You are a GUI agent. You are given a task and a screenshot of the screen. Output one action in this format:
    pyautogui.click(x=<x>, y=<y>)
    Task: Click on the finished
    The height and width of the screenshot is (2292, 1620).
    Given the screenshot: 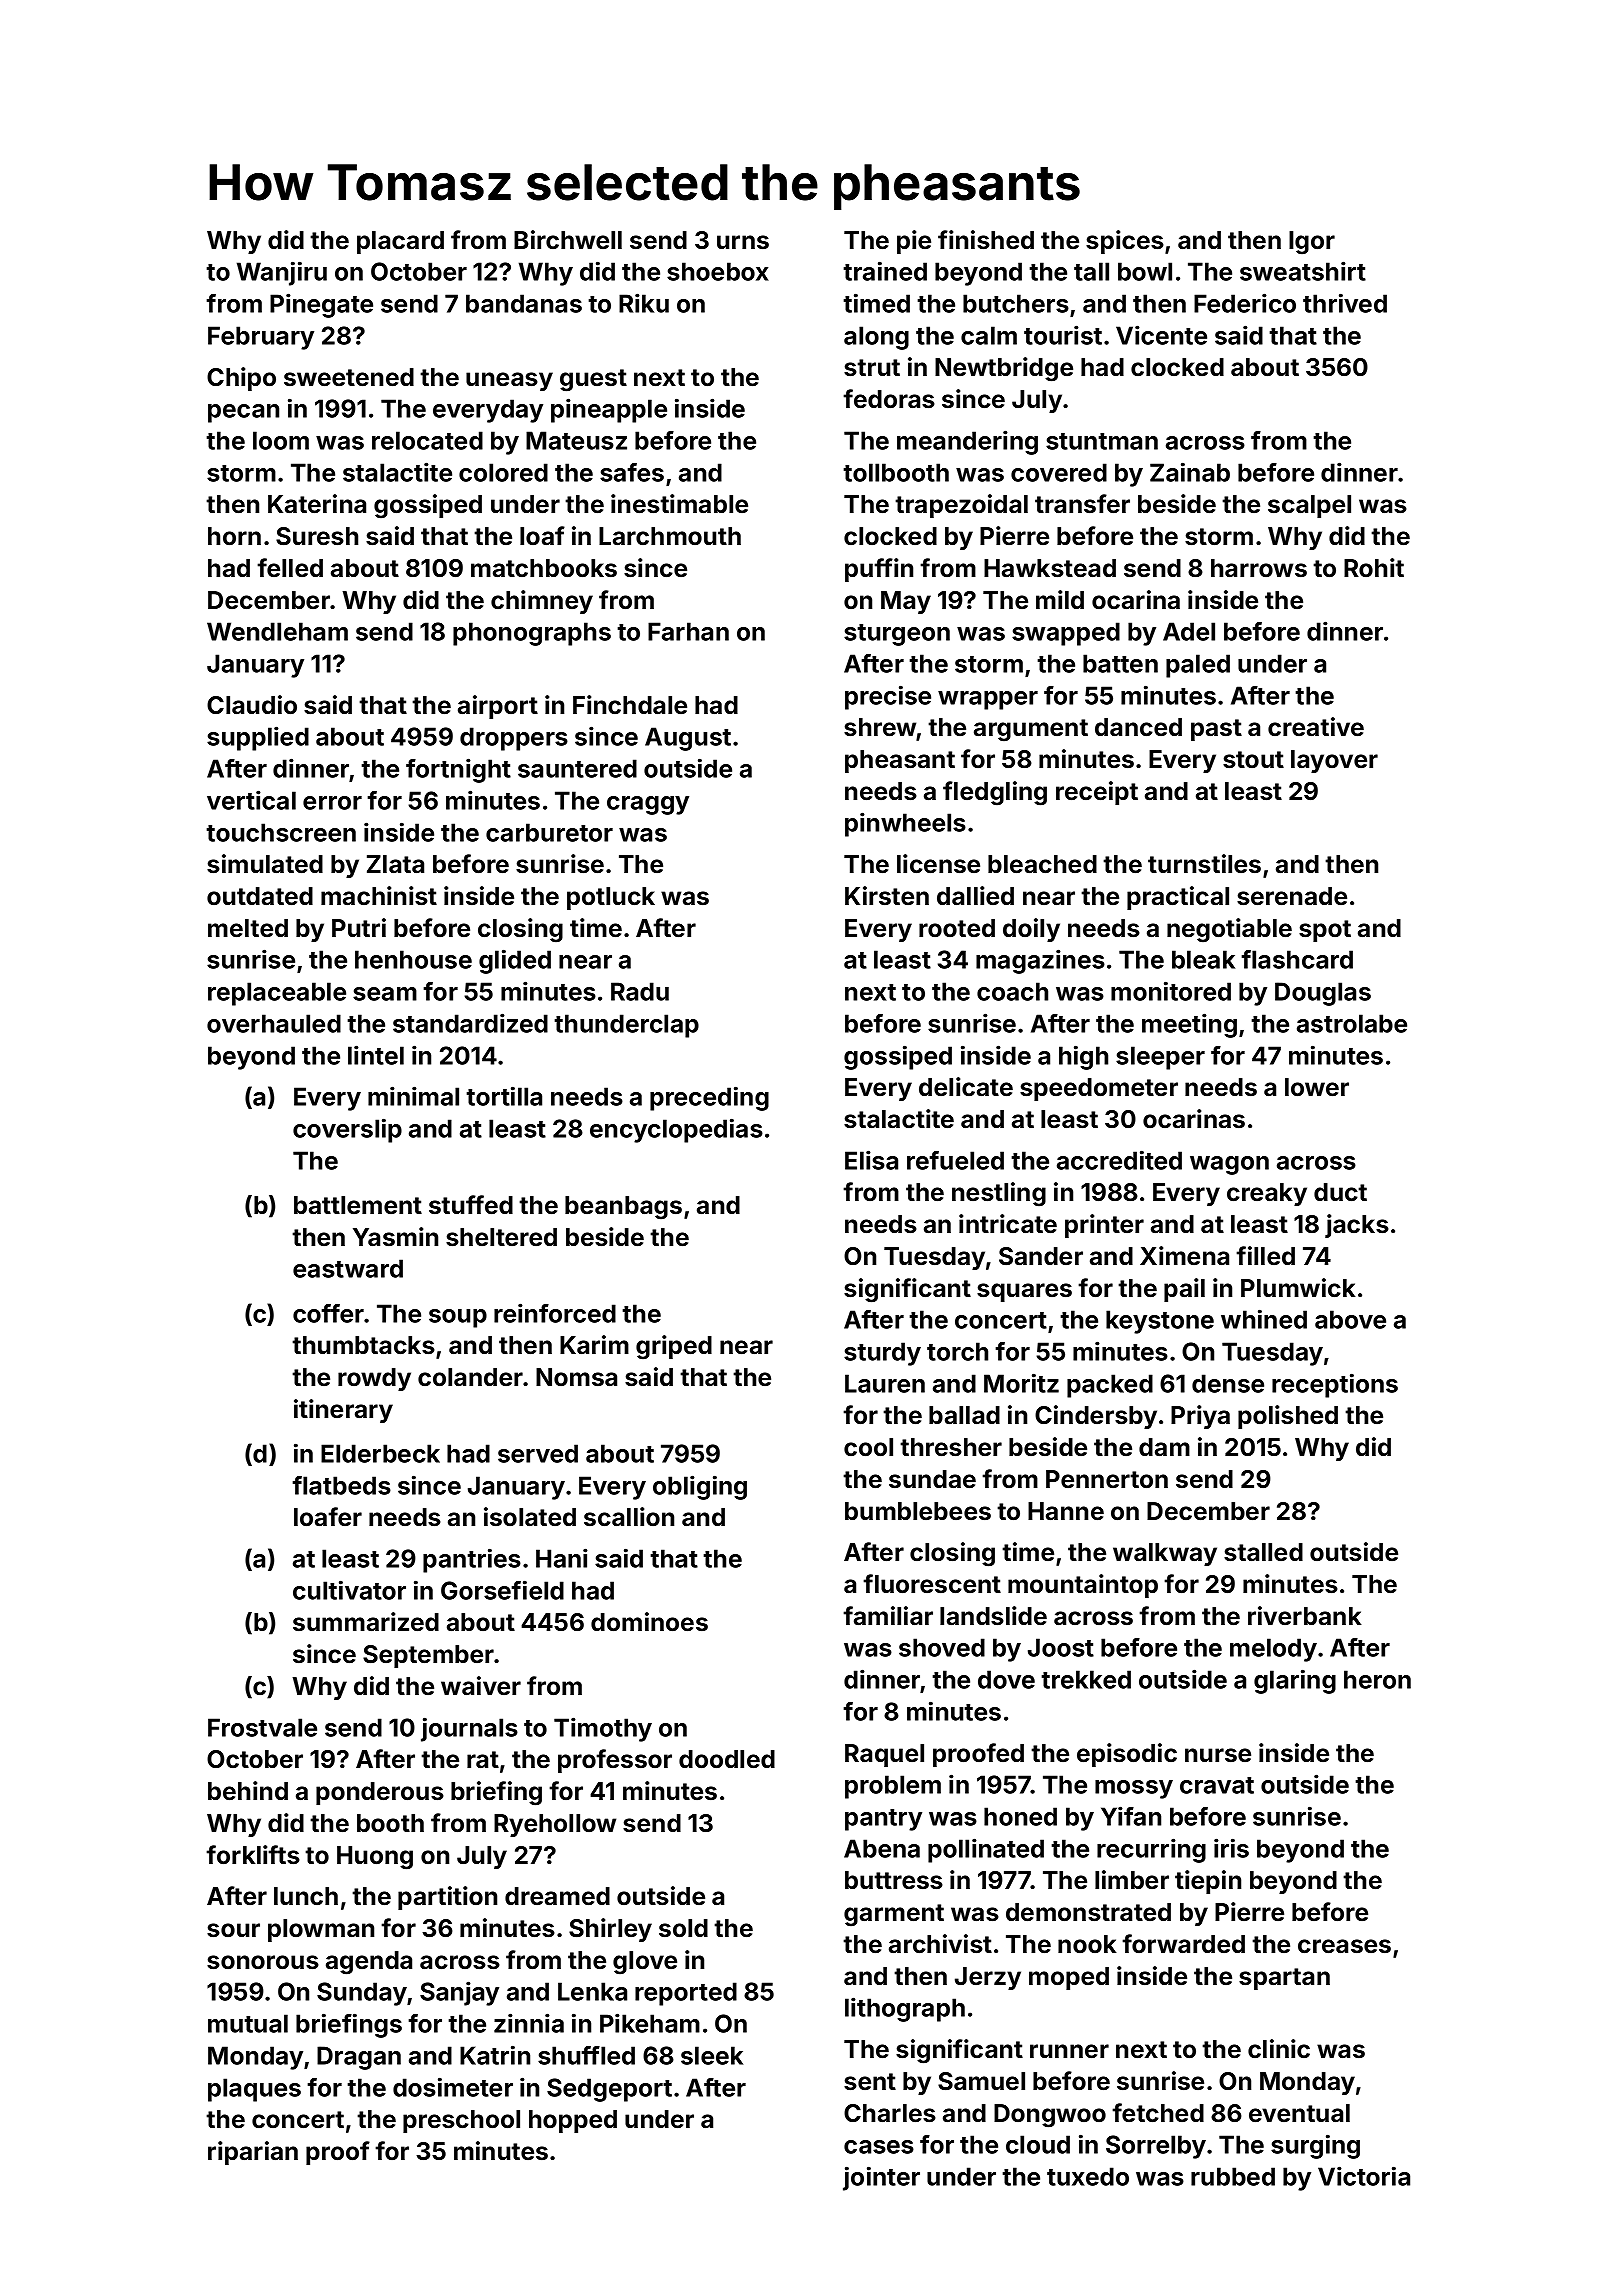 What is the action you would take?
    pyautogui.click(x=986, y=240)
